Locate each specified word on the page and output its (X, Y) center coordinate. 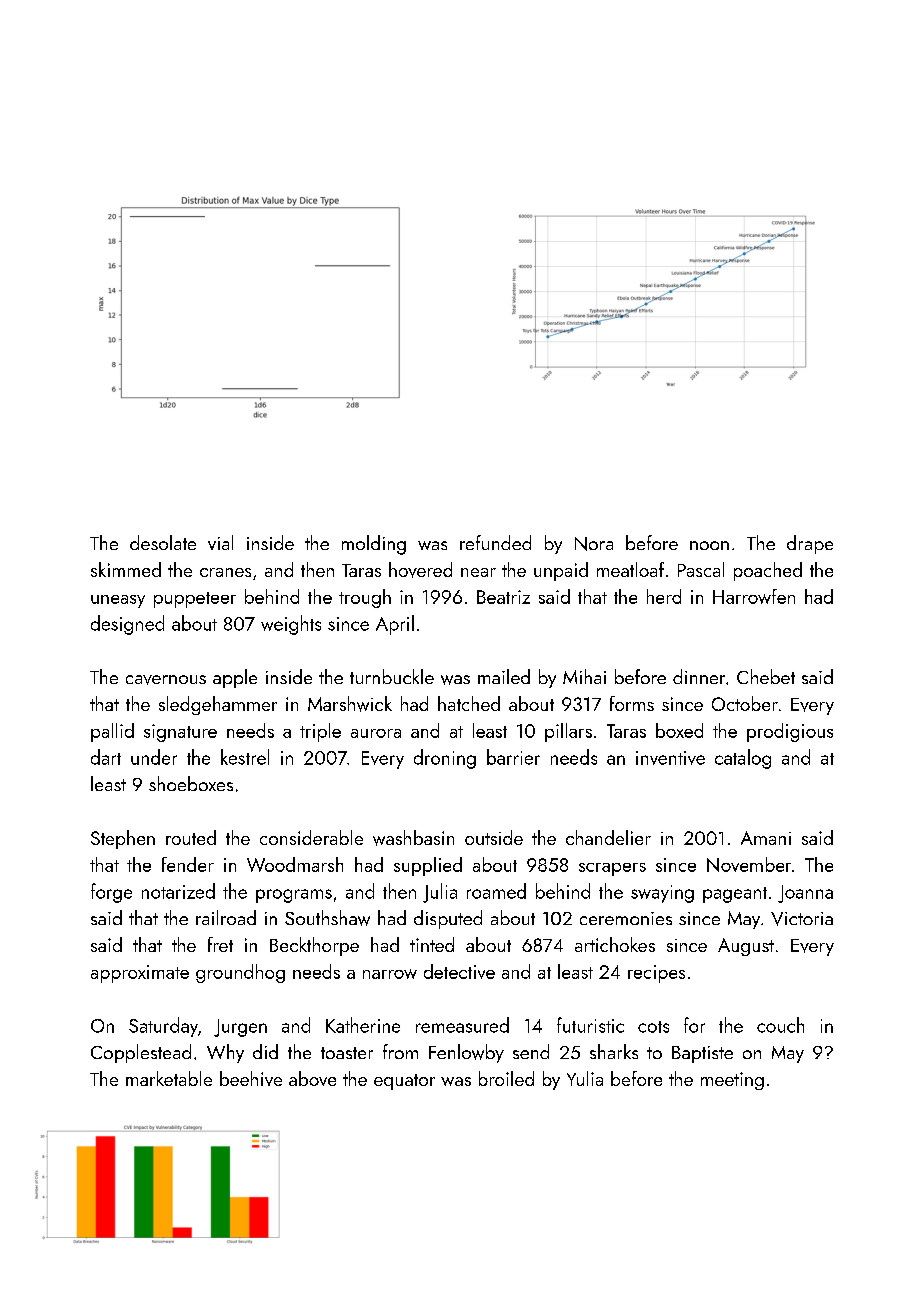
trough (365, 598)
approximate (140, 974)
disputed (448, 919)
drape (810, 544)
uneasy (118, 601)
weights (291, 625)
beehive (251, 1078)
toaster (347, 1053)
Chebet (766, 676)
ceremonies (626, 918)
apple (235, 678)
